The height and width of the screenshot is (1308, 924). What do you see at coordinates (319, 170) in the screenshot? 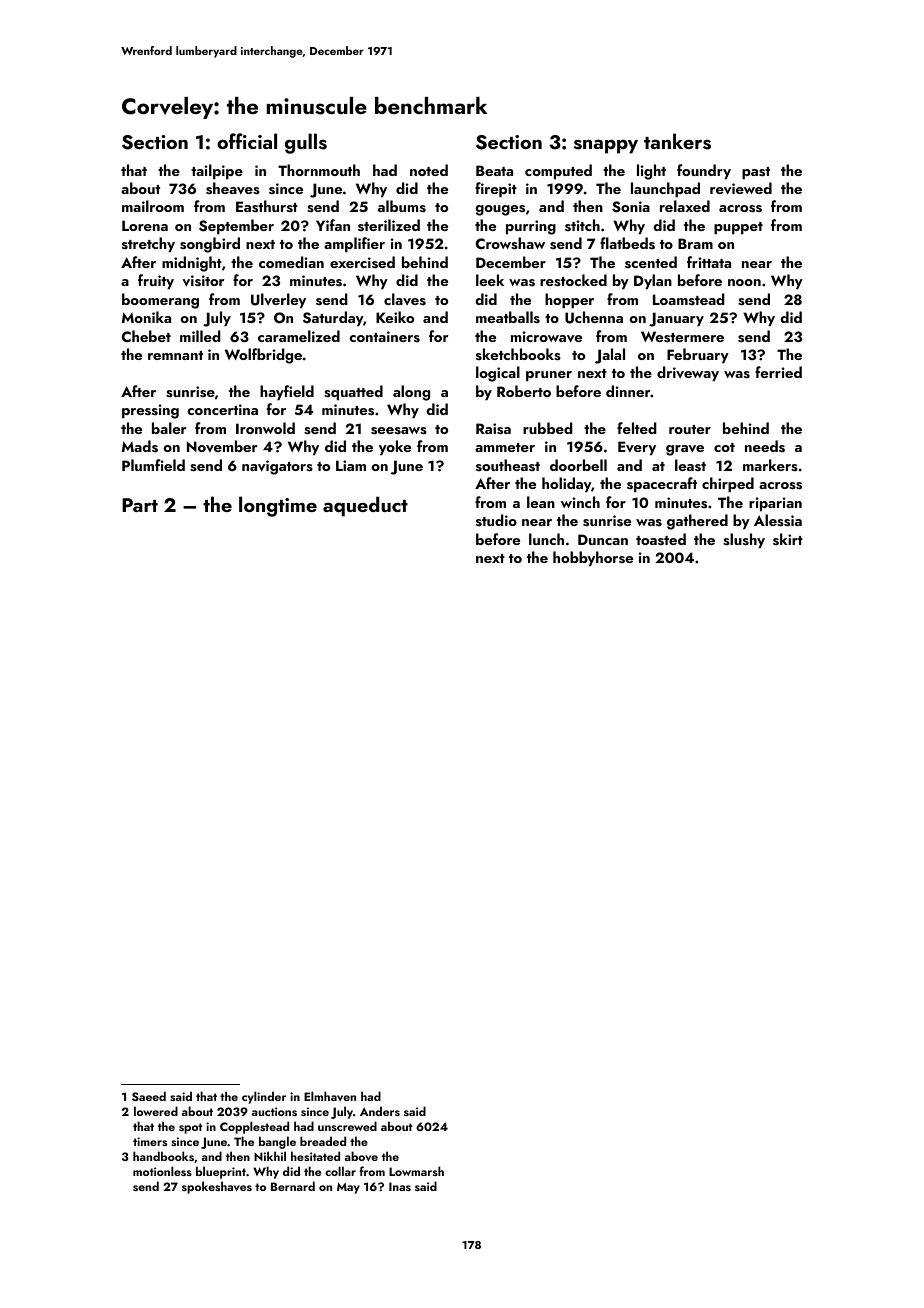
I see `Thornmouth` at bounding box center [319, 170].
